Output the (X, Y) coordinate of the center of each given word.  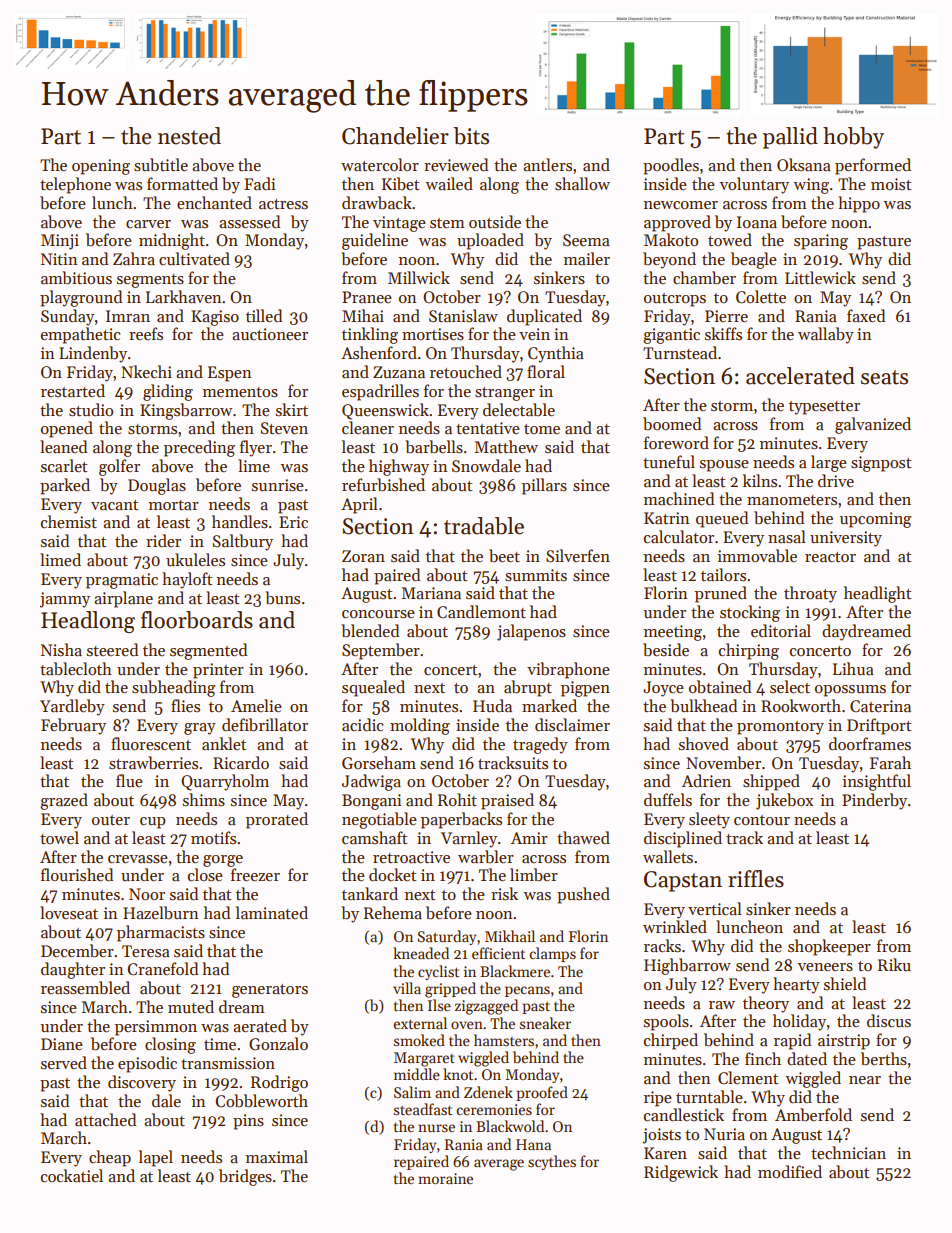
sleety (709, 820)
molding (420, 726)
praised (507, 801)
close (205, 875)
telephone (75, 185)
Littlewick (820, 277)
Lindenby (93, 354)
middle (417, 1074)
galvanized (873, 425)
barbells (434, 447)
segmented (208, 651)
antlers (547, 164)
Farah (890, 762)
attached (105, 1120)
